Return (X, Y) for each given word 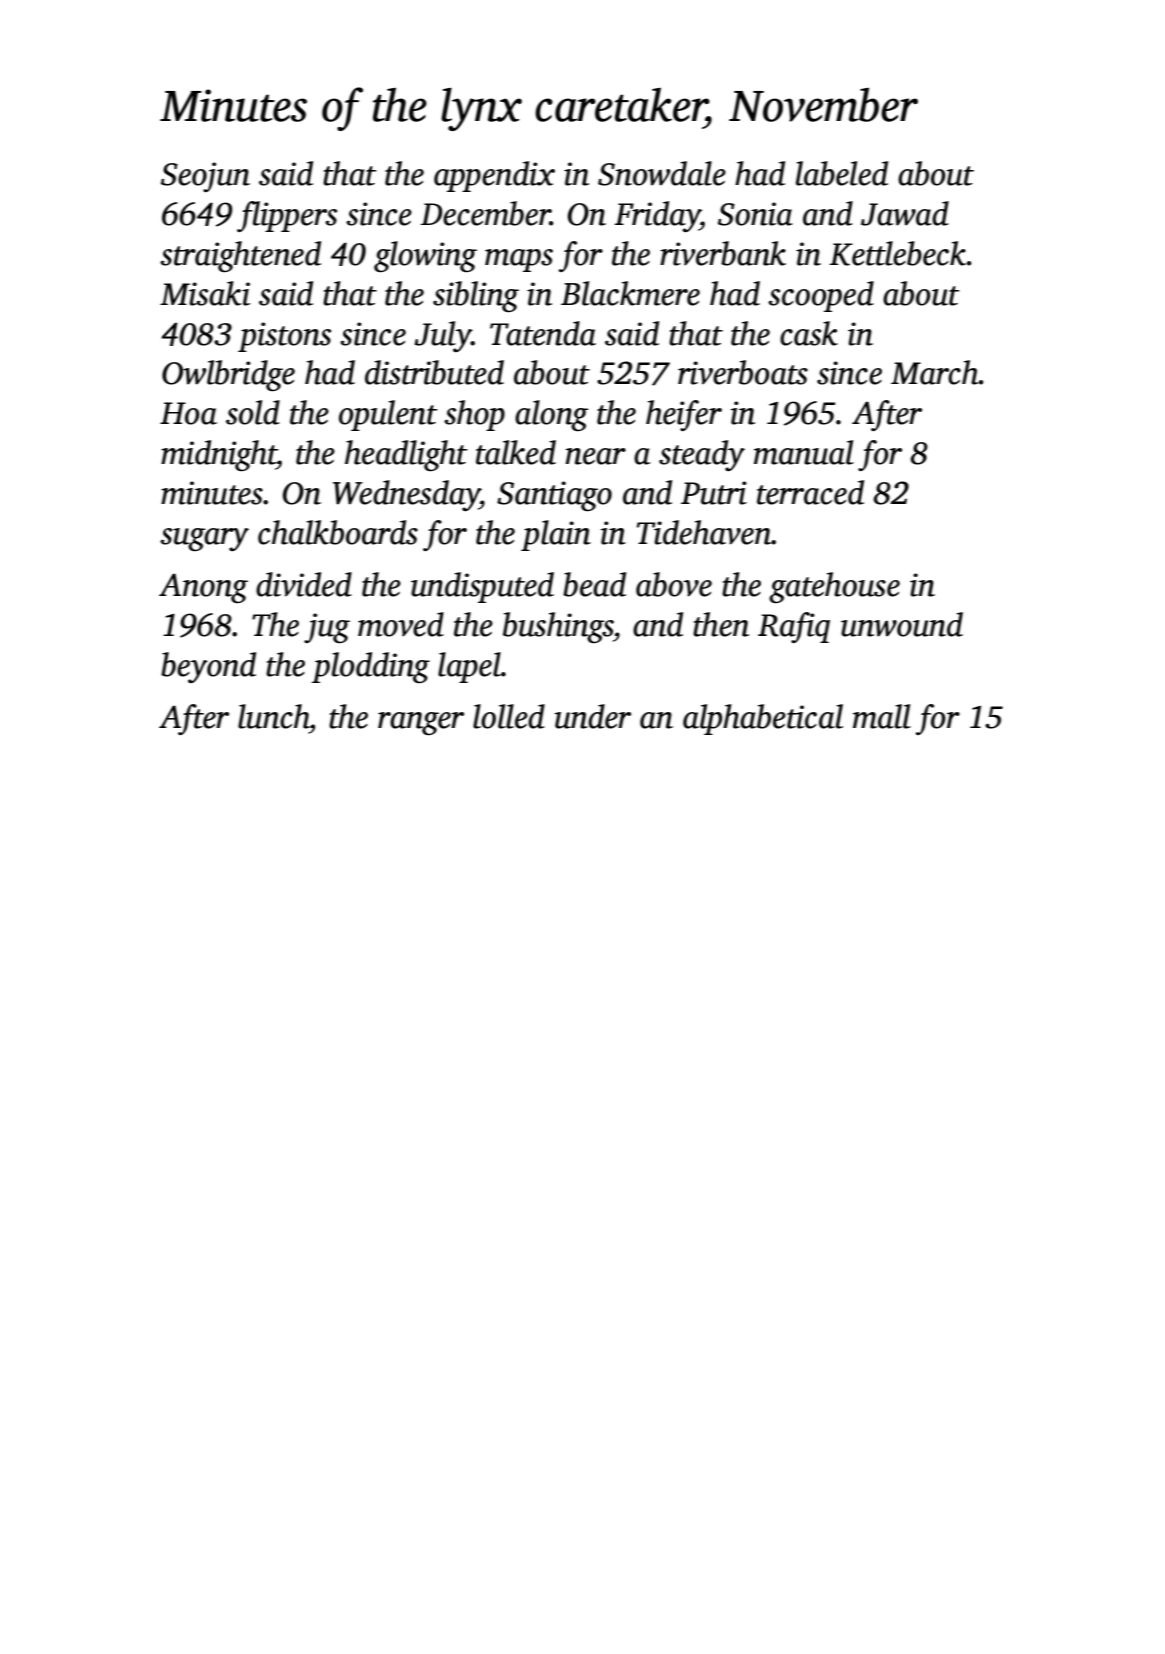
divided (304, 584)
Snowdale (662, 173)
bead (594, 584)
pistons (284, 337)
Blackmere (630, 293)
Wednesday (406, 495)
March (935, 372)
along (552, 415)
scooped (821, 296)
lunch (273, 716)
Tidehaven (704, 532)
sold (253, 412)
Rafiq (794, 627)
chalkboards (338, 532)
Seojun (205, 177)
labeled (842, 173)
